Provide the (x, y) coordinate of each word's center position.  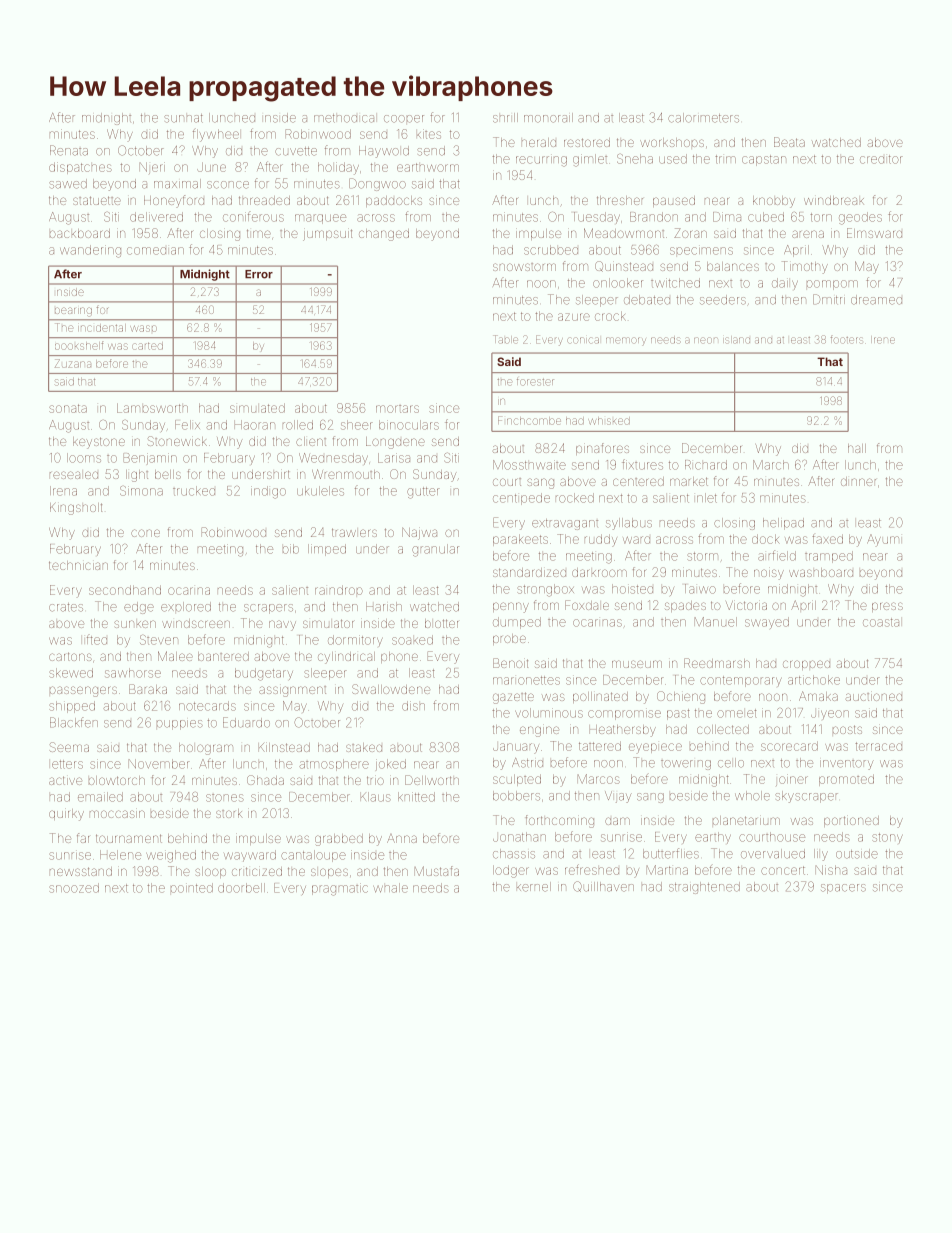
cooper (404, 119)
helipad (783, 524)
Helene (120, 855)
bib (291, 549)
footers (846, 339)
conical (583, 340)
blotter (441, 623)
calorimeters (703, 118)
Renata (69, 150)
